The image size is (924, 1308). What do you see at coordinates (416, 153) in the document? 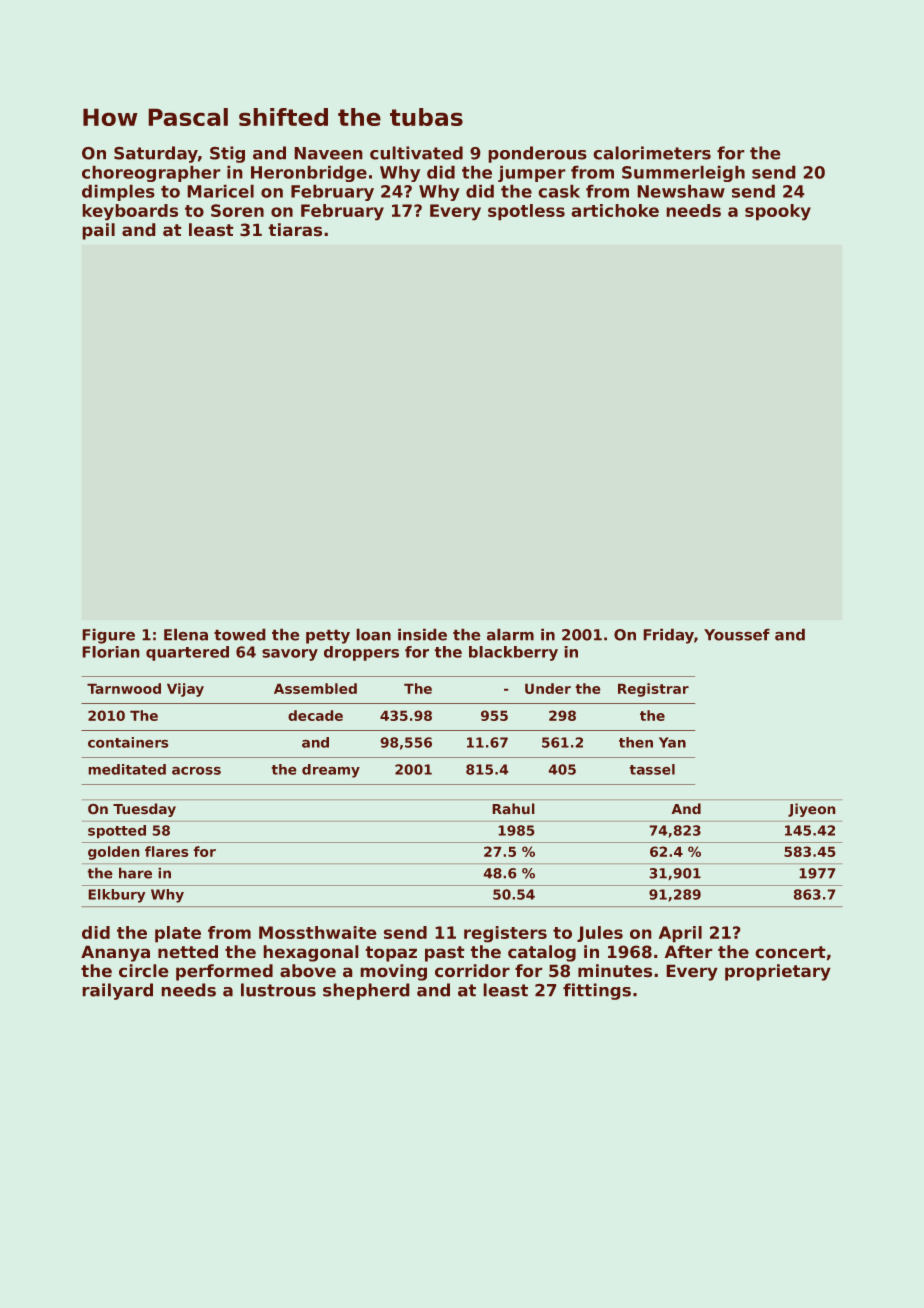
I see `cultivated` at bounding box center [416, 153].
